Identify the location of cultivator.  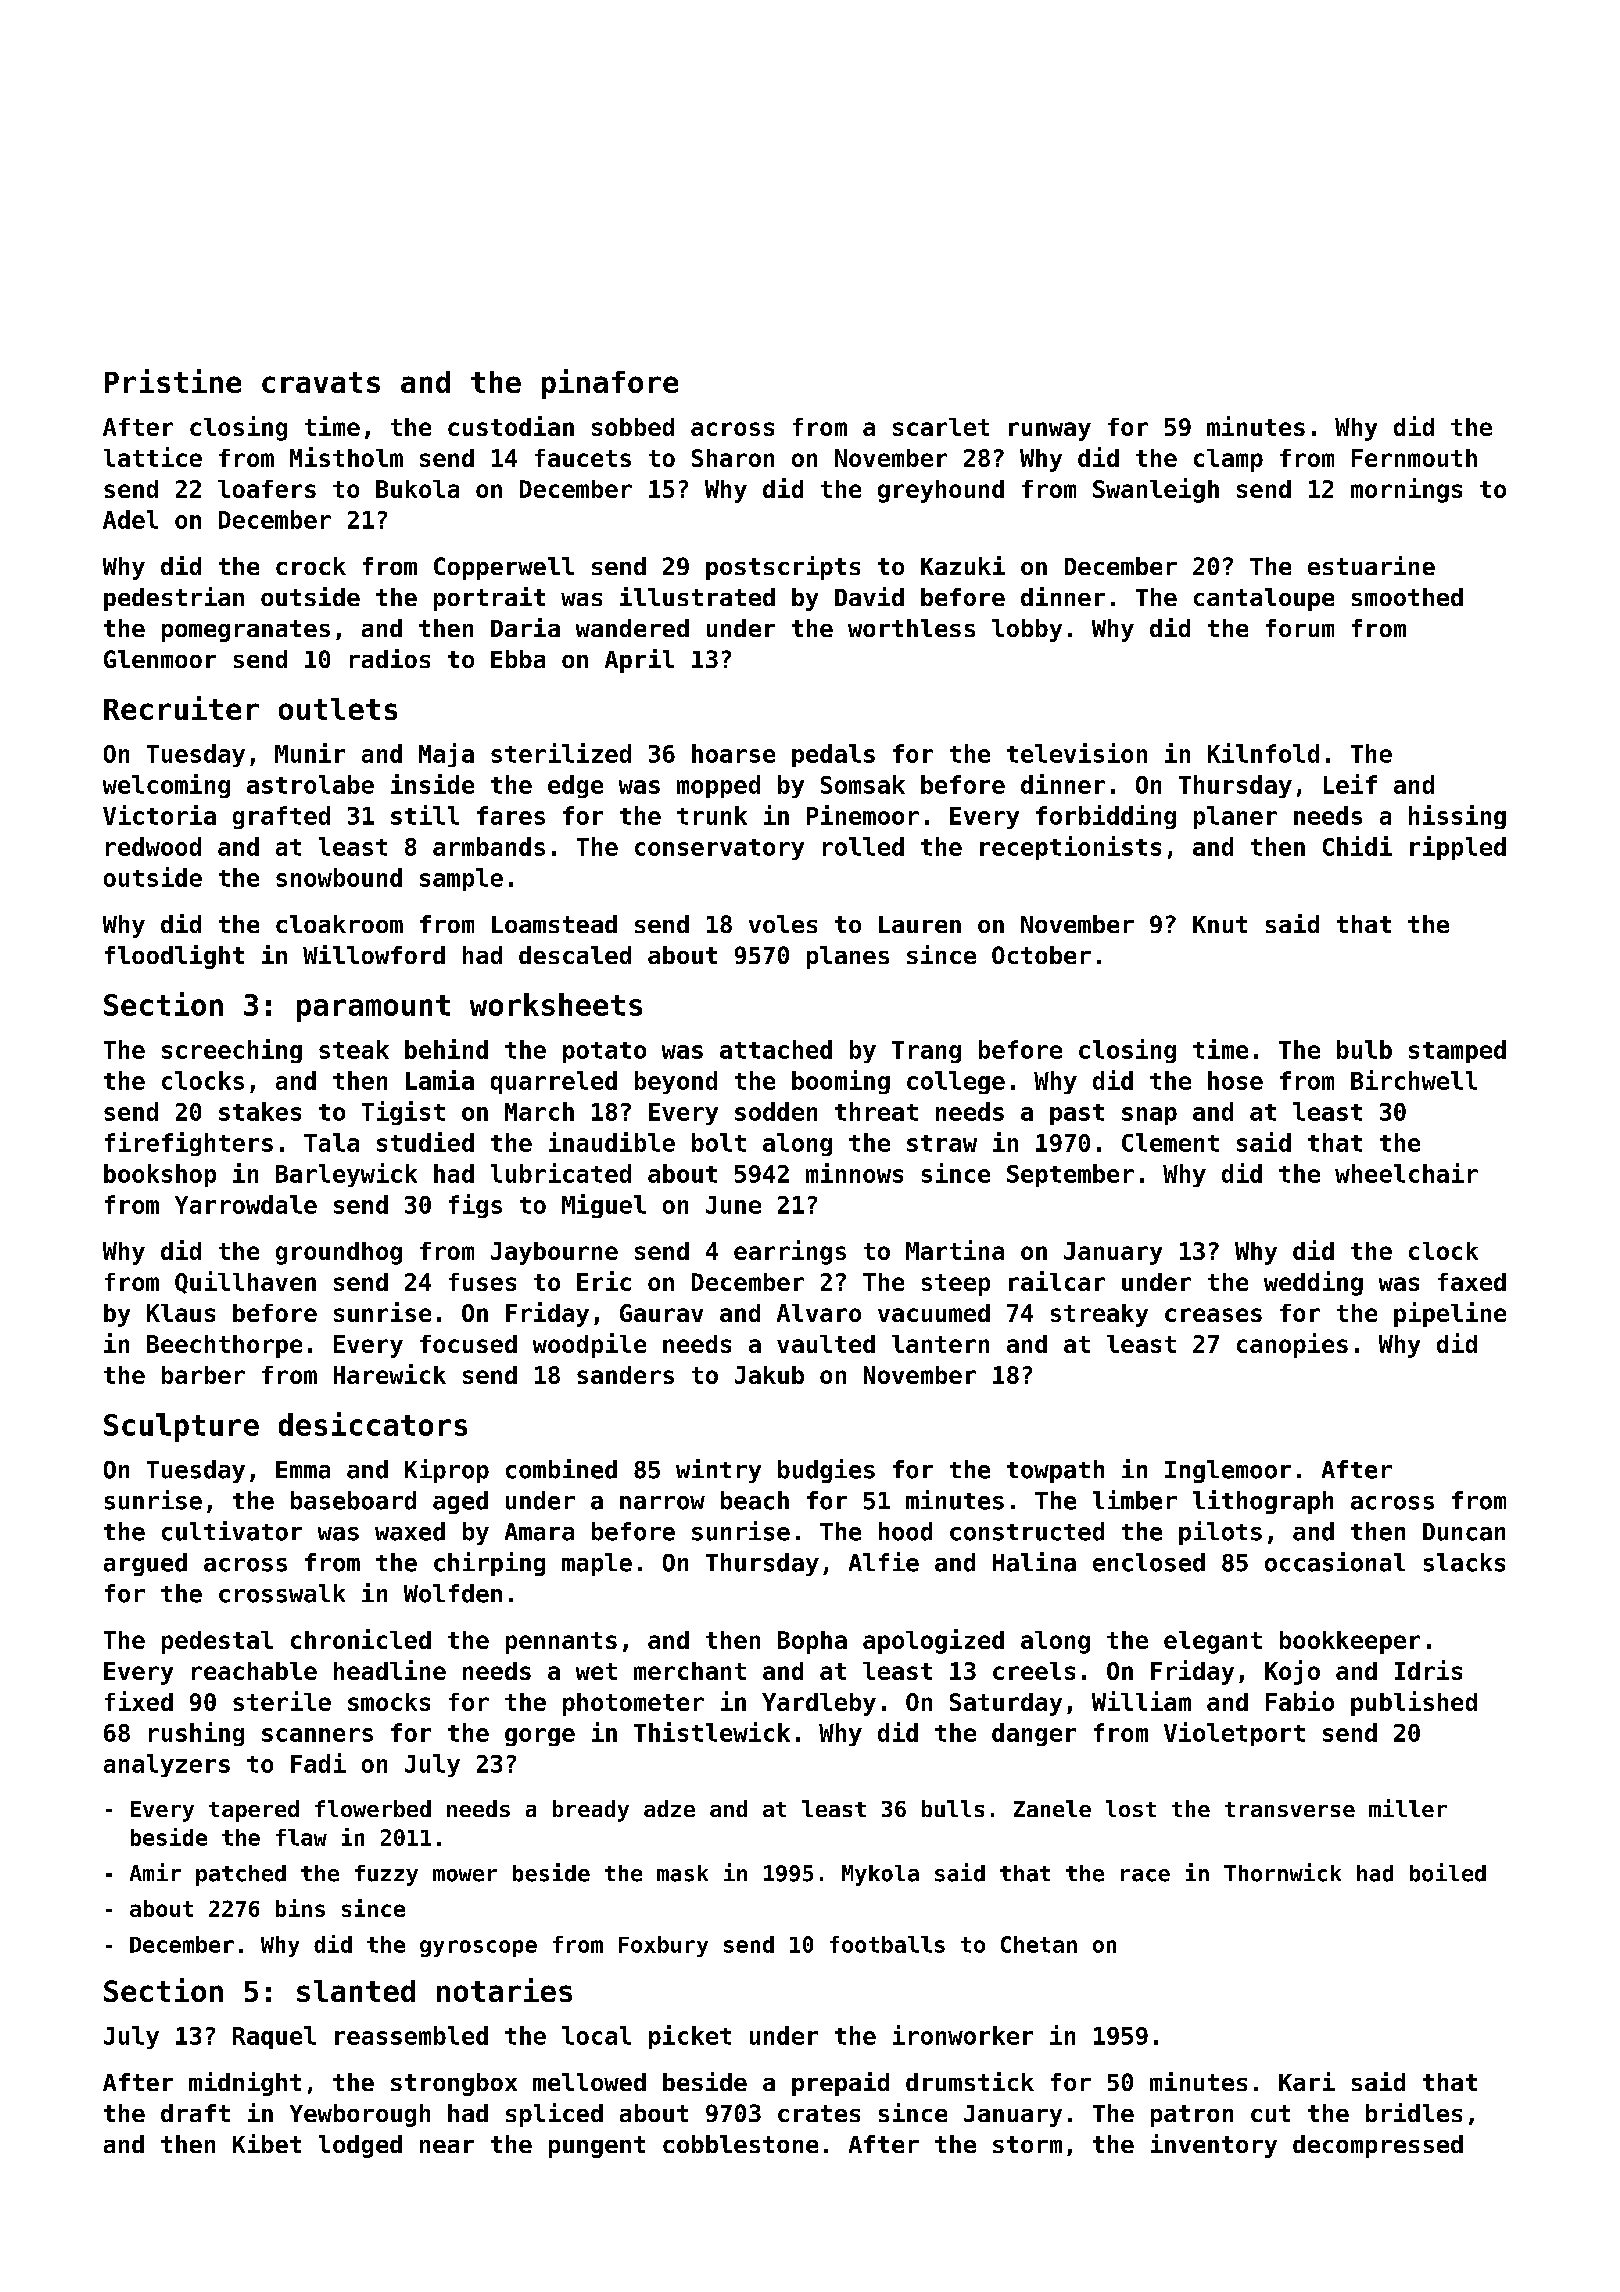
(232, 1531).
